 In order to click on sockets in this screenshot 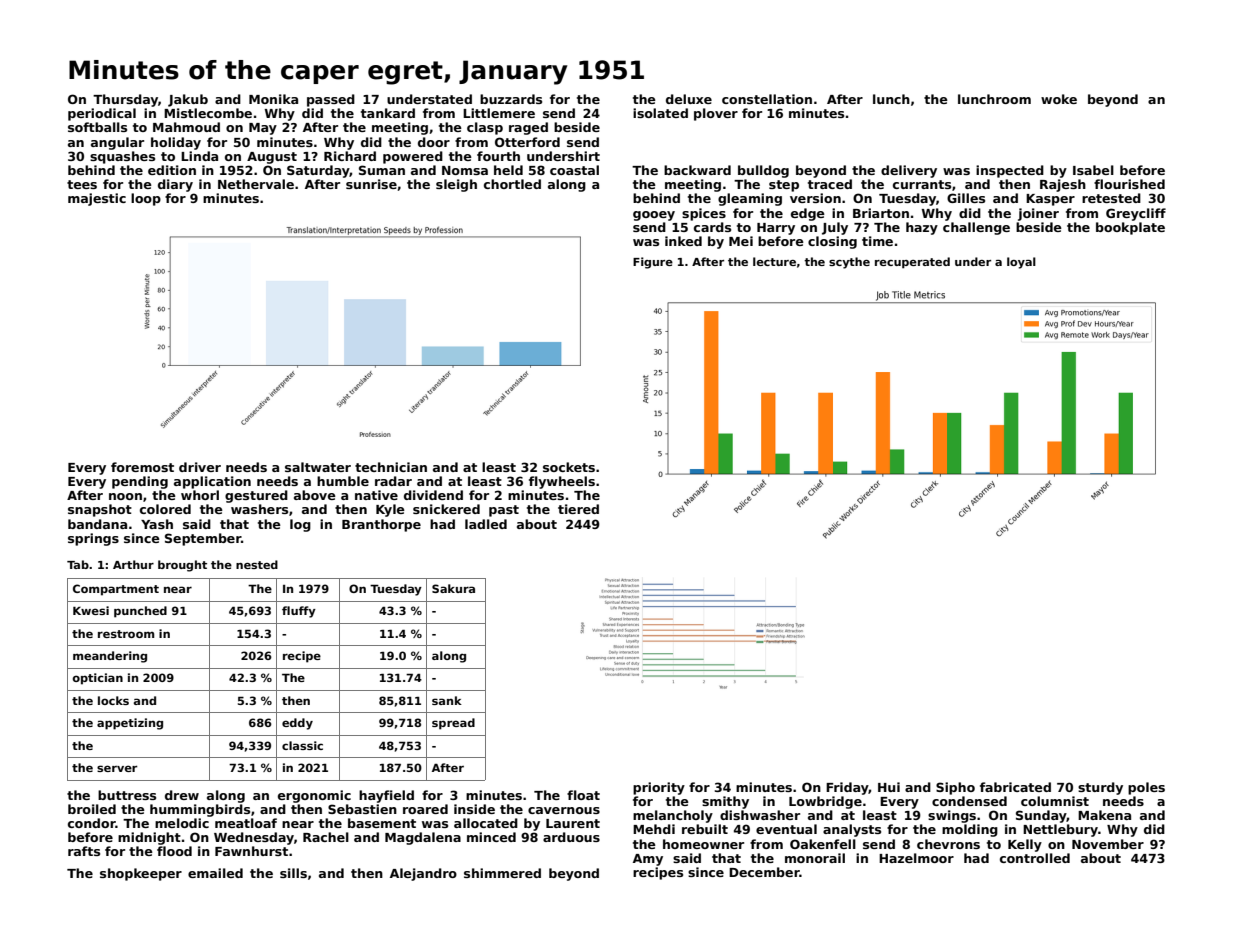, I will do `click(569, 467)`.
